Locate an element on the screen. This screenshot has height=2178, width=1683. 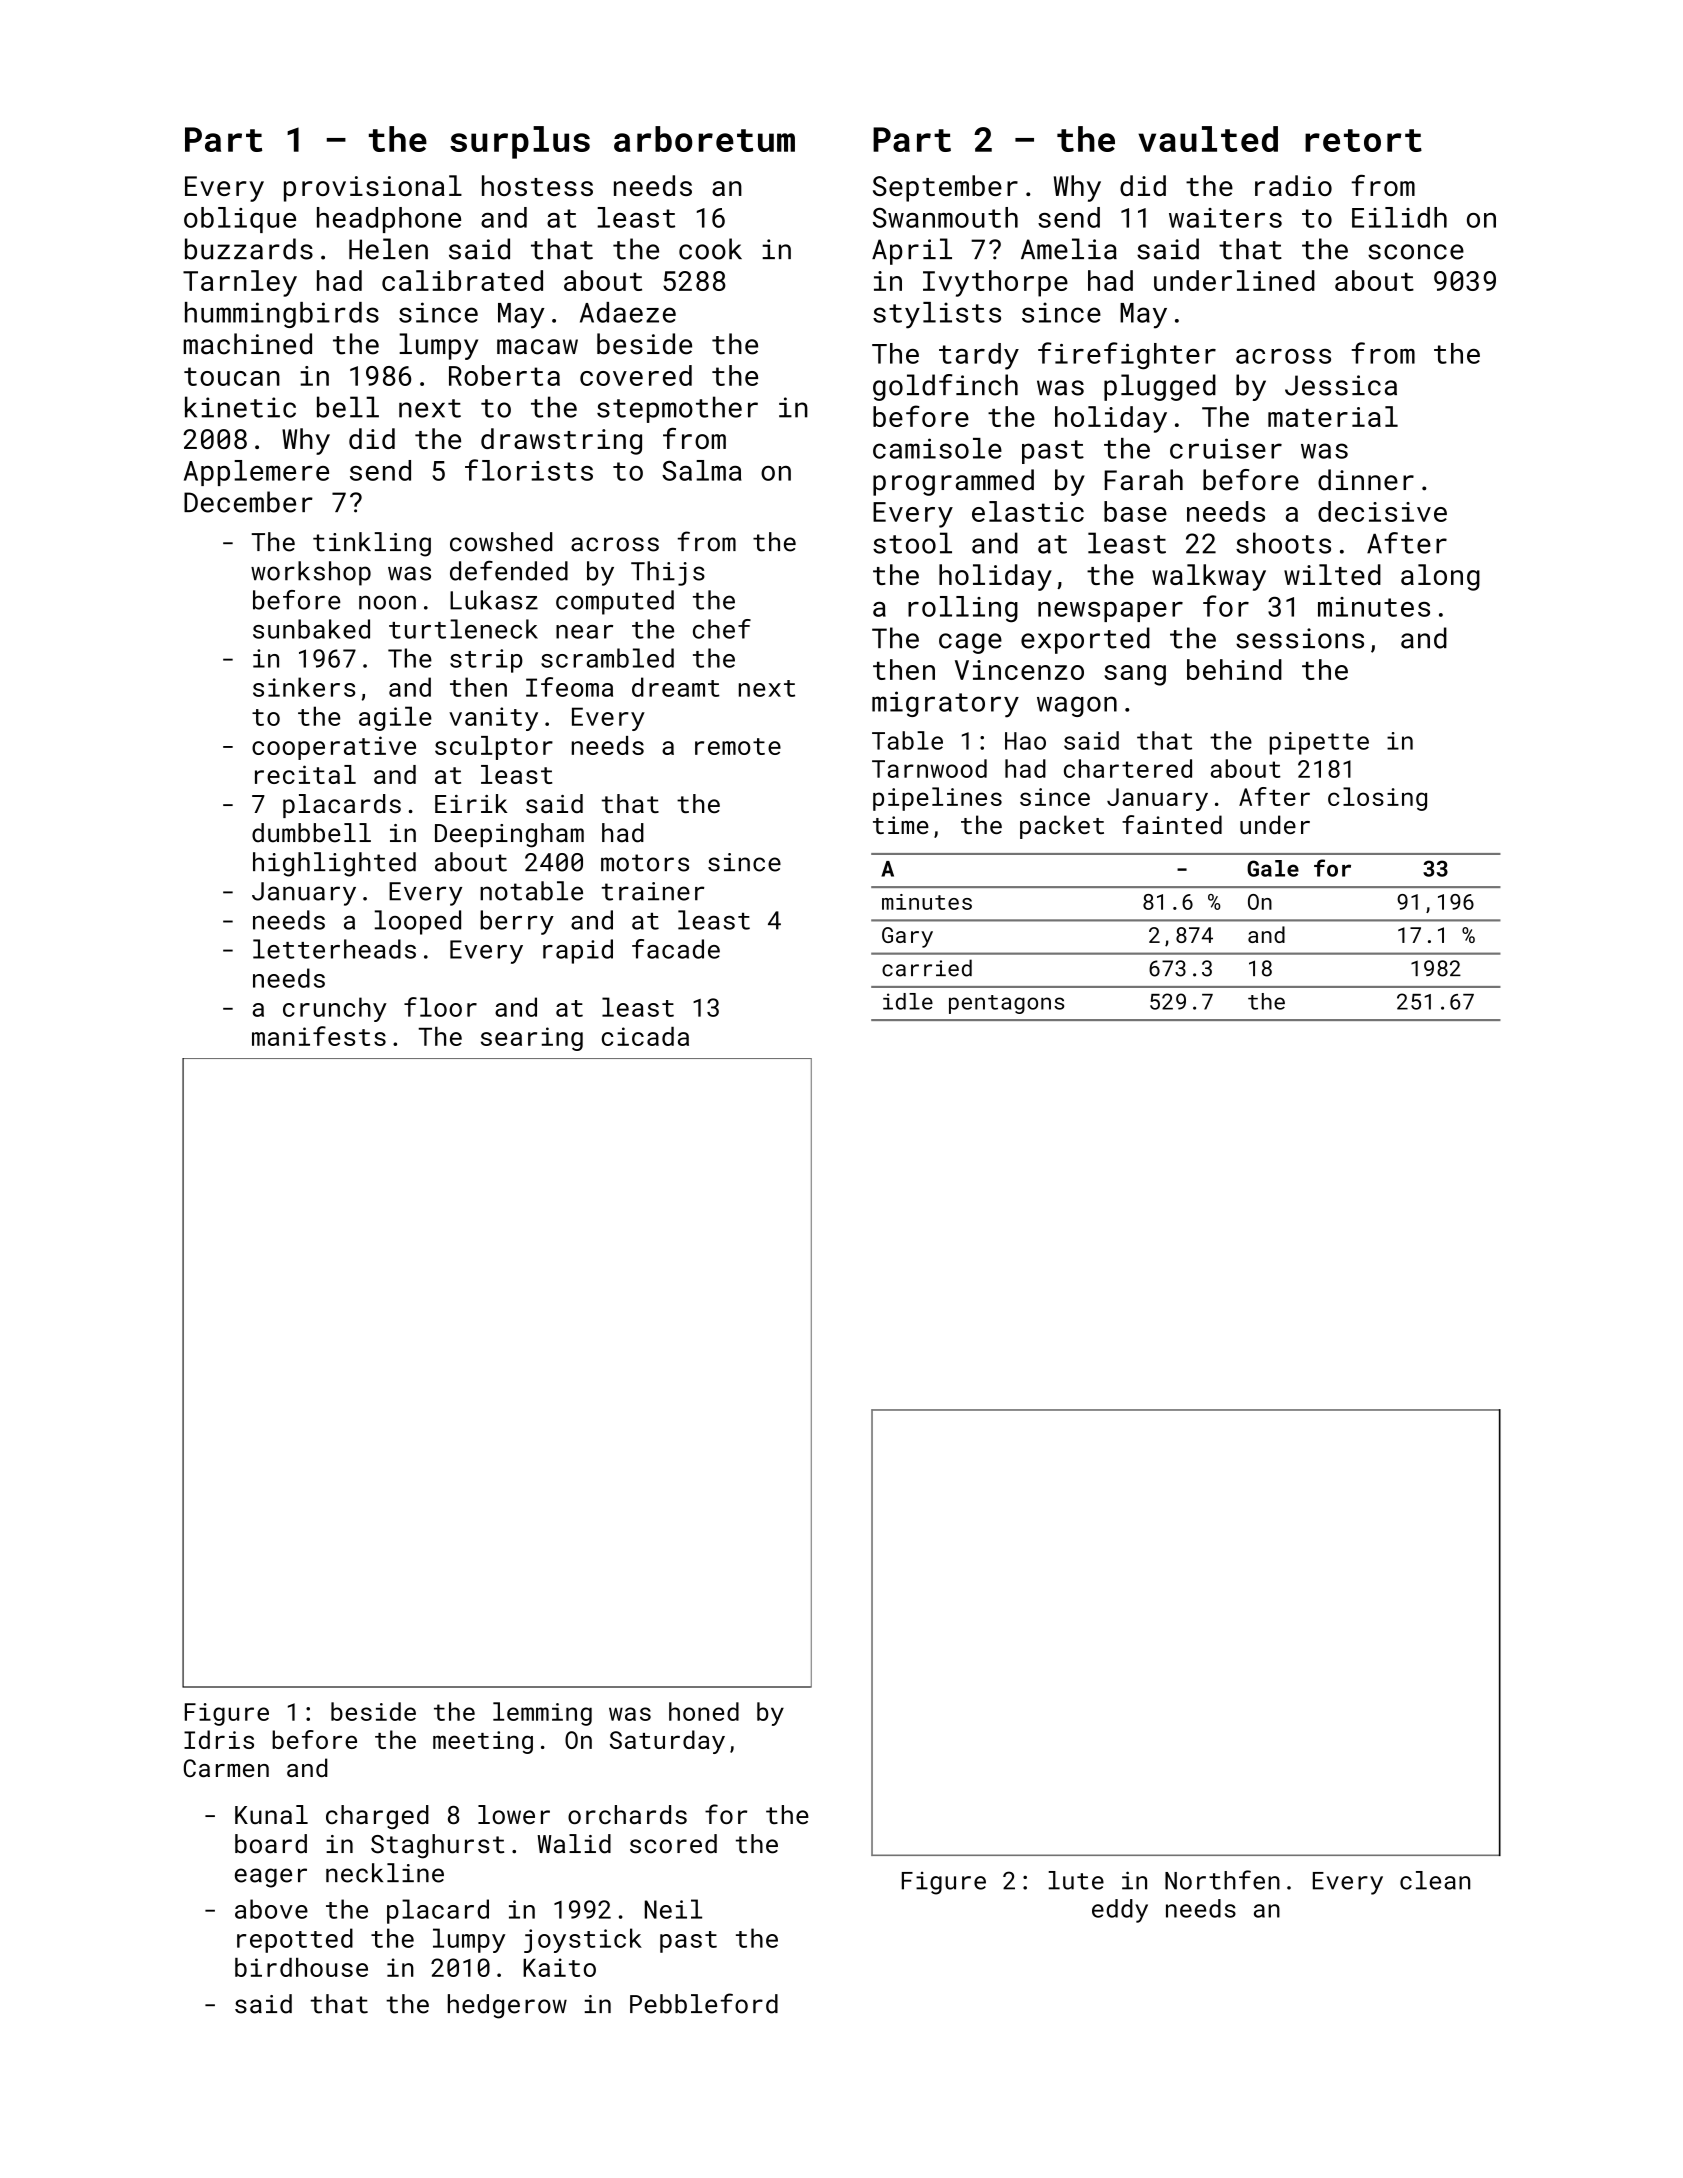
honed is located at coordinates (704, 1711).
